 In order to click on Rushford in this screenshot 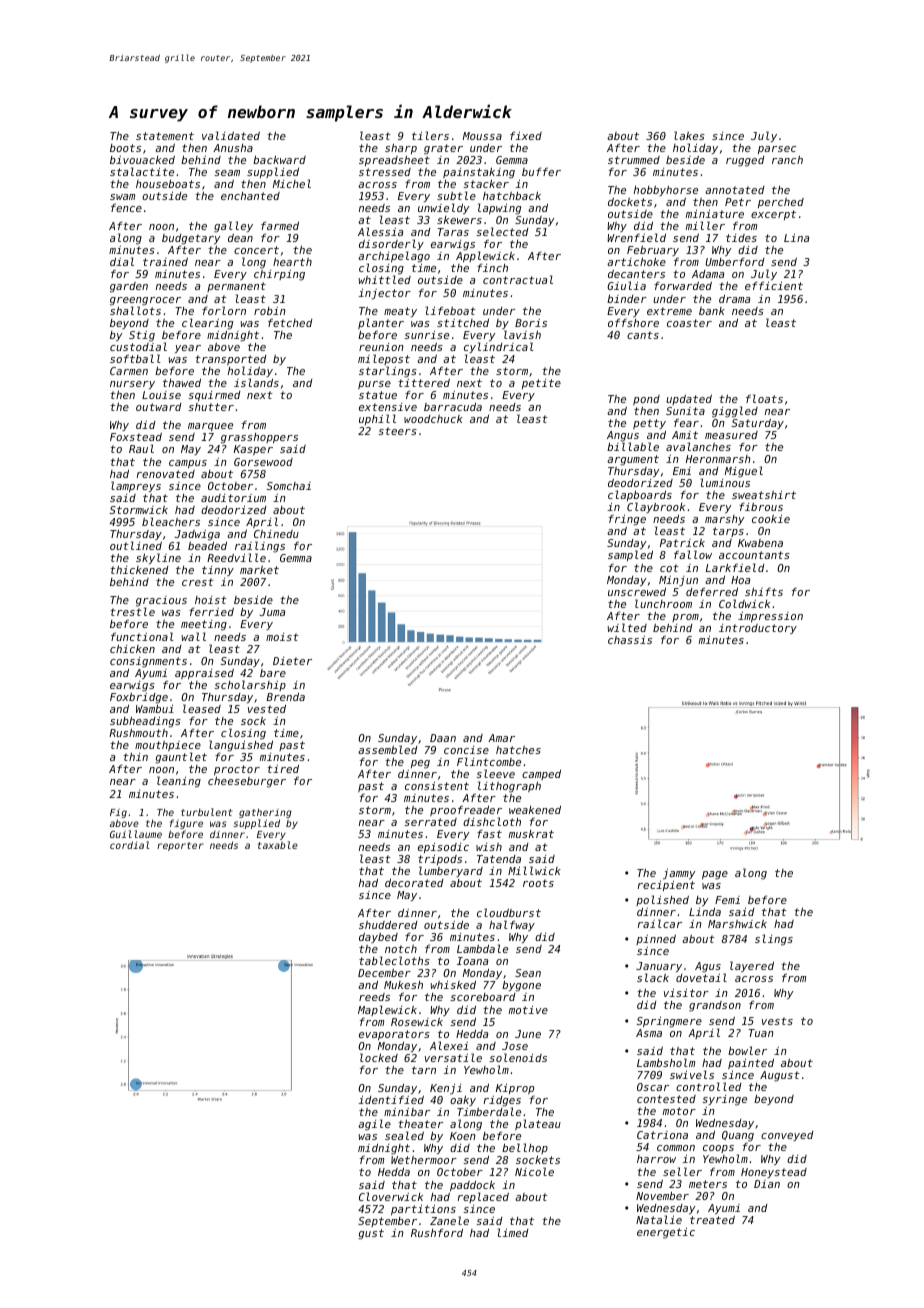, I will do `click(437, 1232)`.
